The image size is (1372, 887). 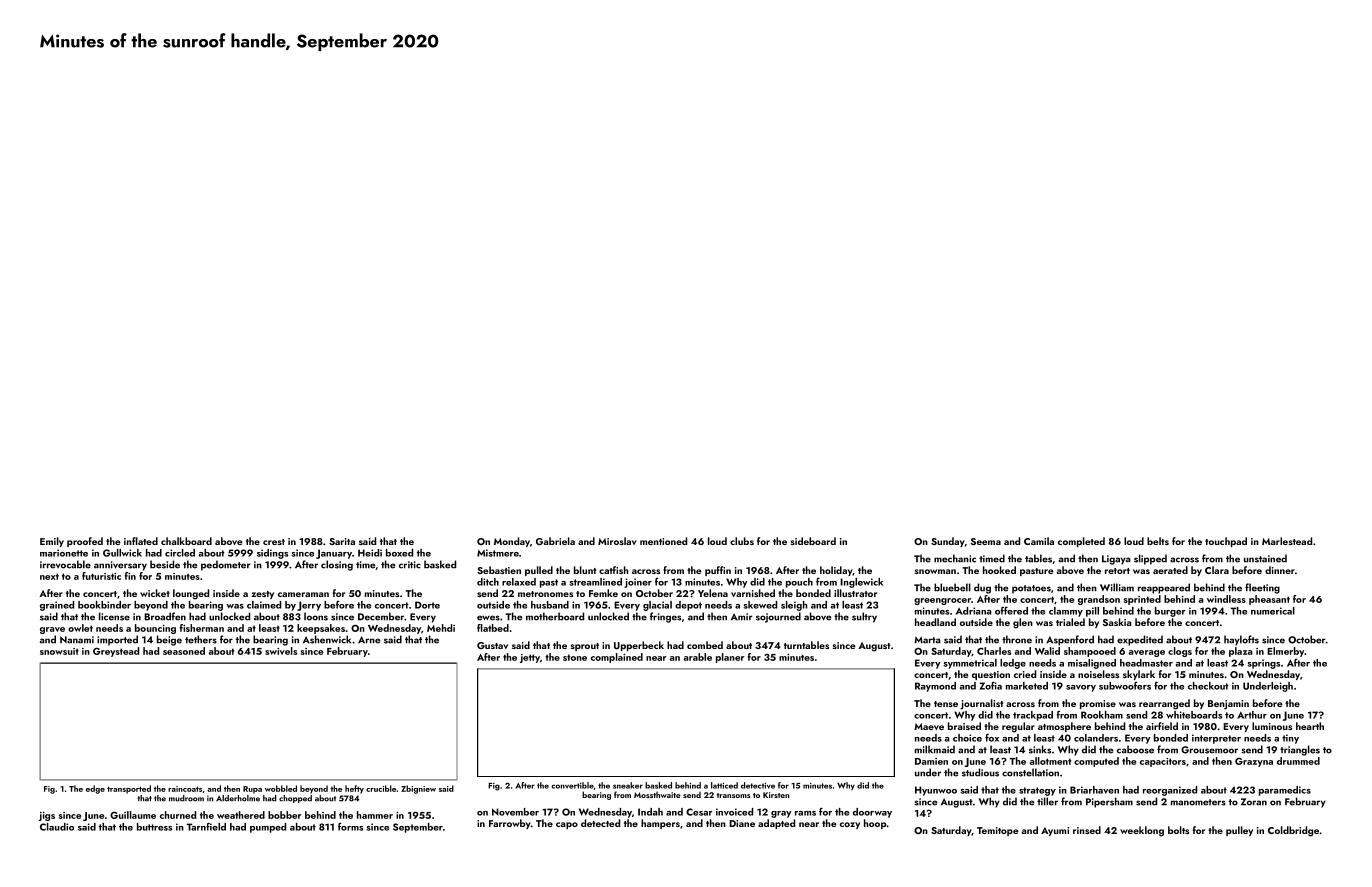 I want to click on milkmaid, so click(x=935, y=749).
